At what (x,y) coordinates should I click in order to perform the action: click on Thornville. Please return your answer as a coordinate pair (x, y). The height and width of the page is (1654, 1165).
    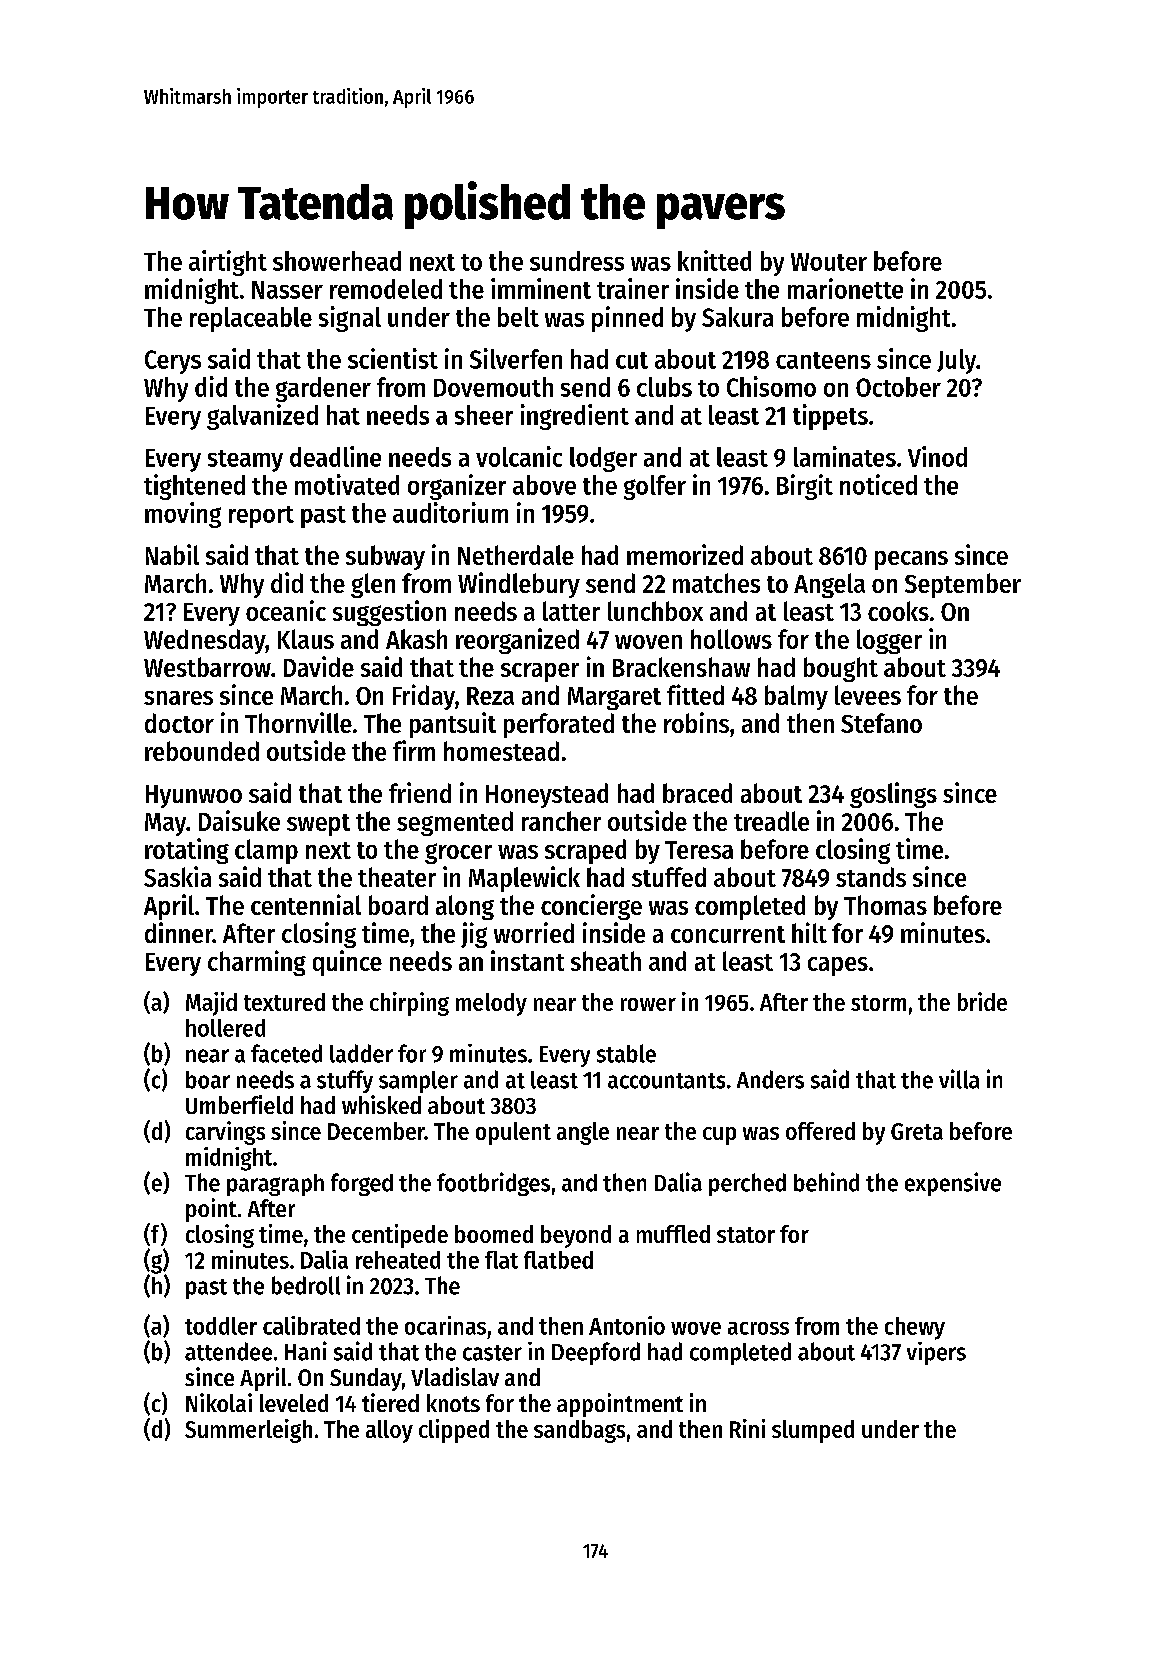
    Looking at the image, I should click on (298, 722).
